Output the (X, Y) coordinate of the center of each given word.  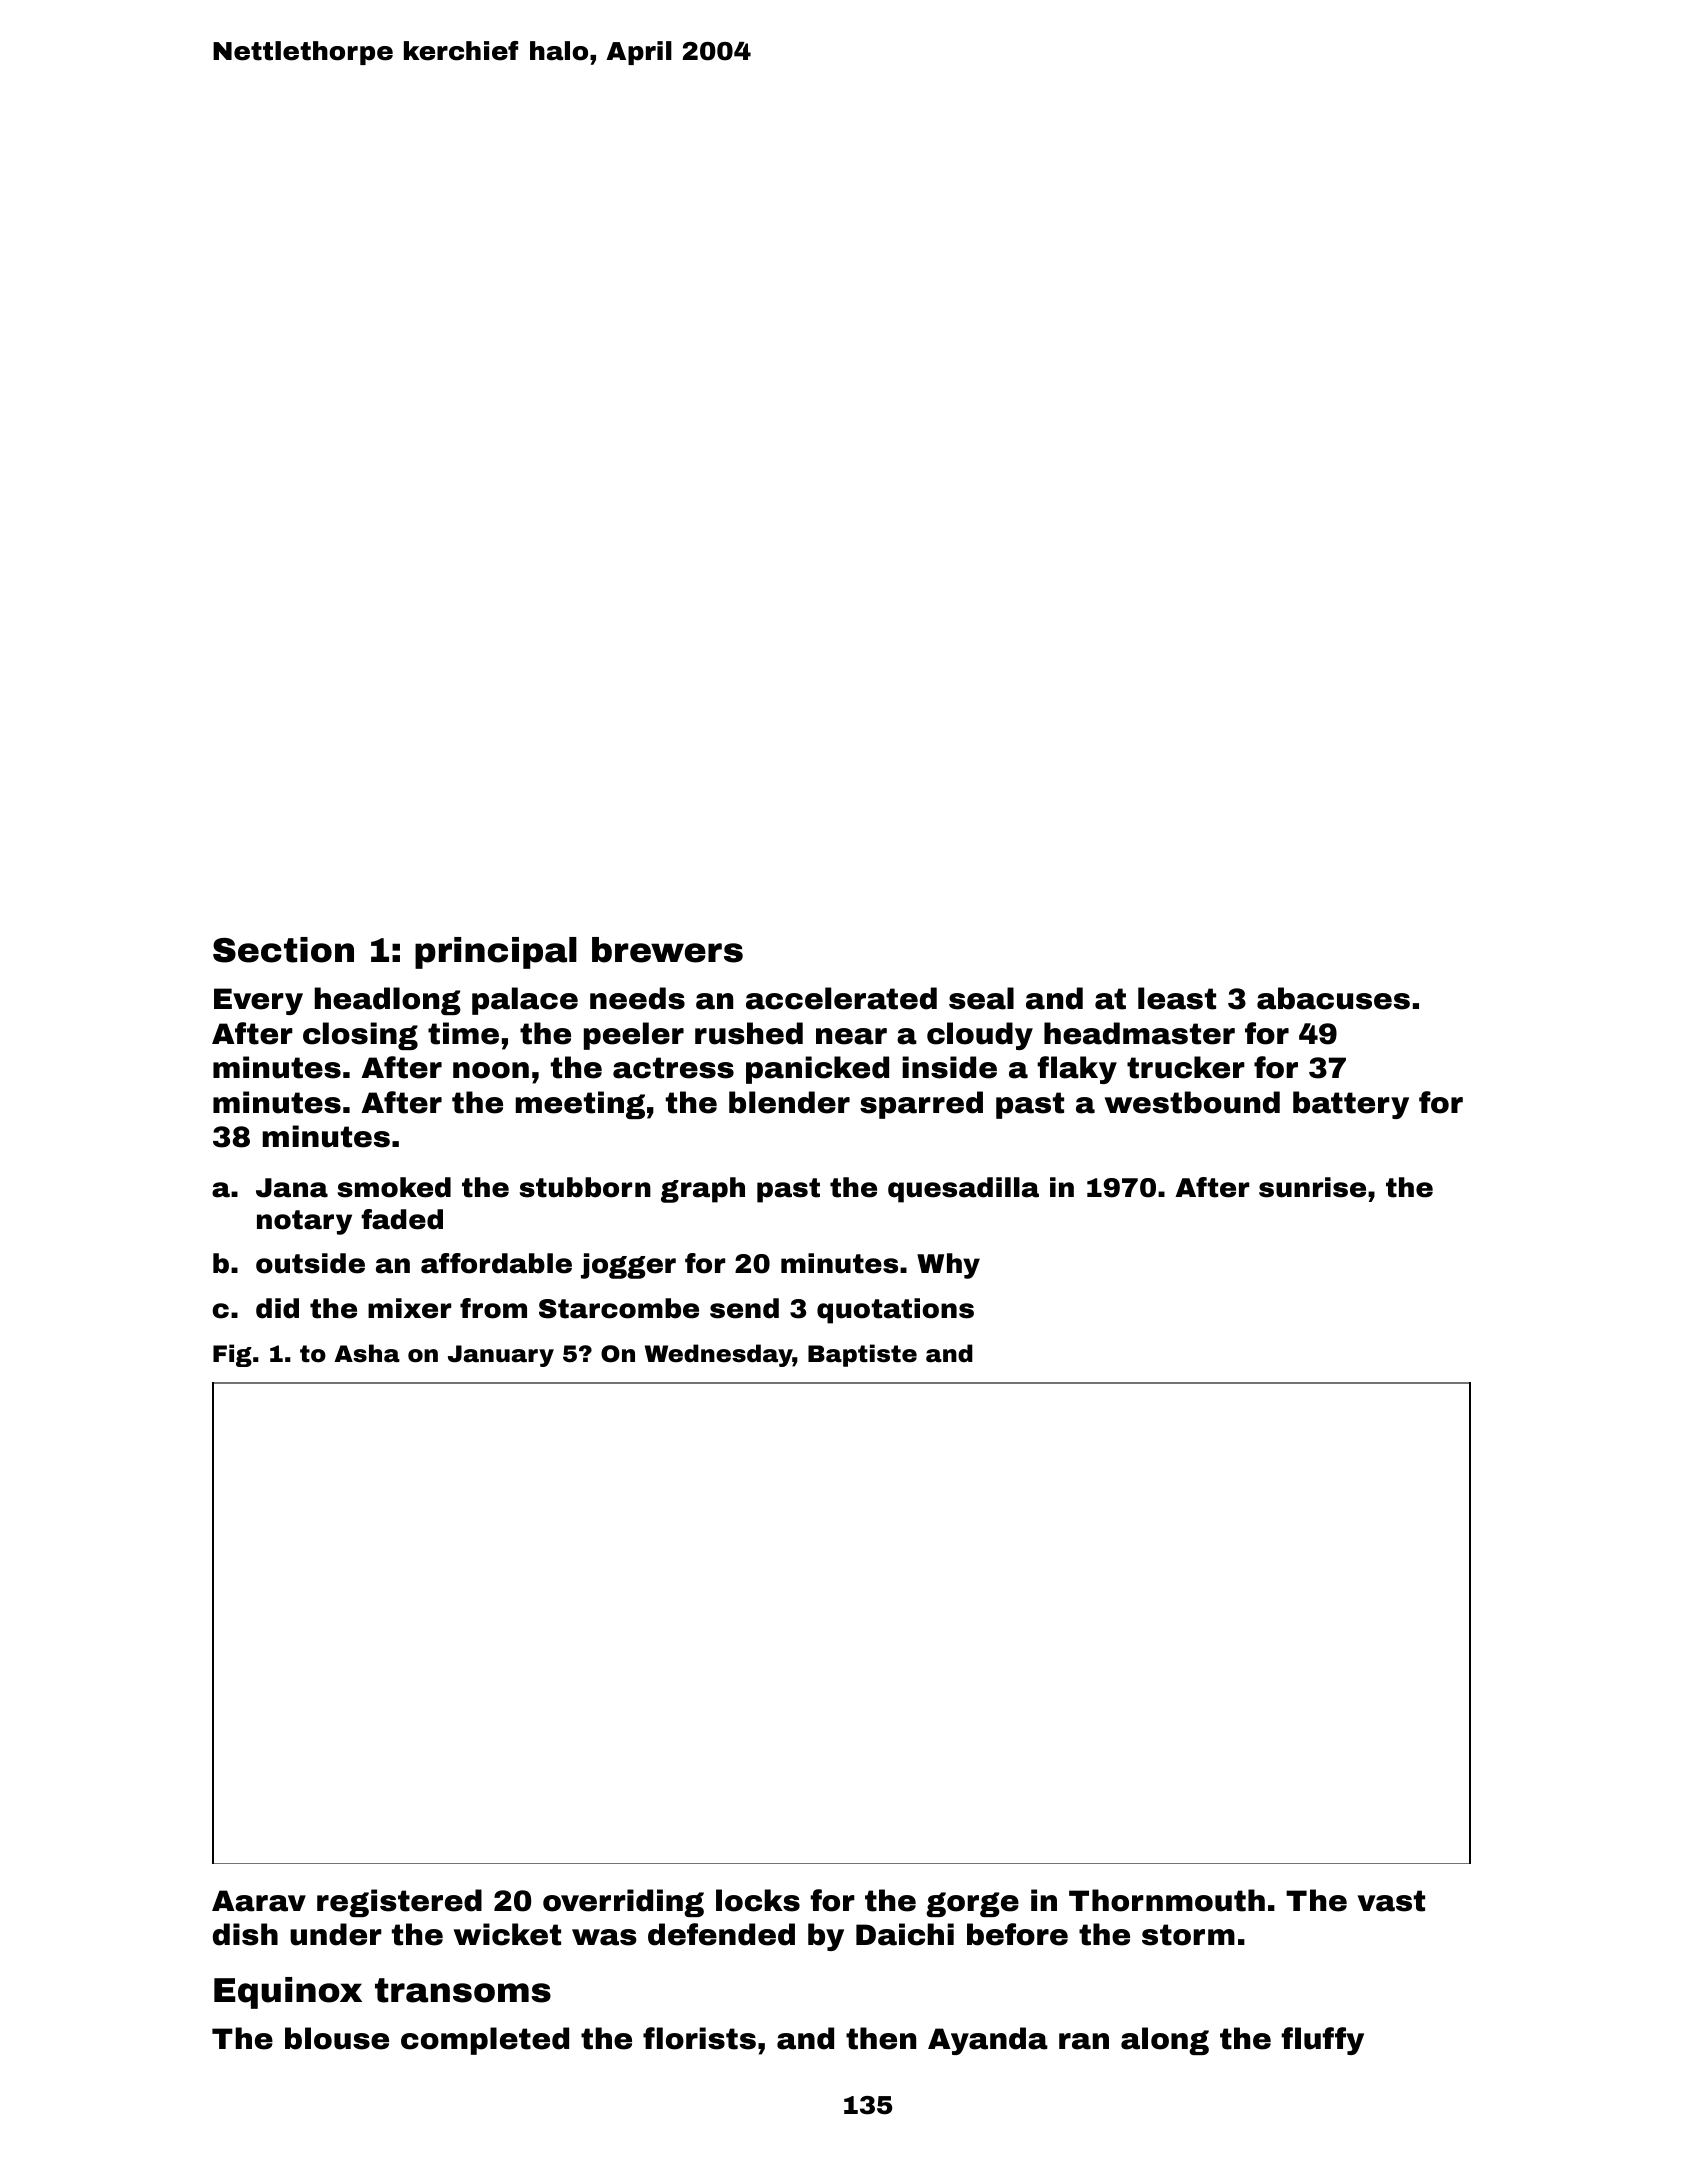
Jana (292, 1188)
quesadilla (963, 1190)
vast (1391, 1901)
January (501, 1356)
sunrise (1312, 1187)
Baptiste (862, 1355)
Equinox (288, 1993)
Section (283, 950)
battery (1351, 1105)
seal (981, 998)
